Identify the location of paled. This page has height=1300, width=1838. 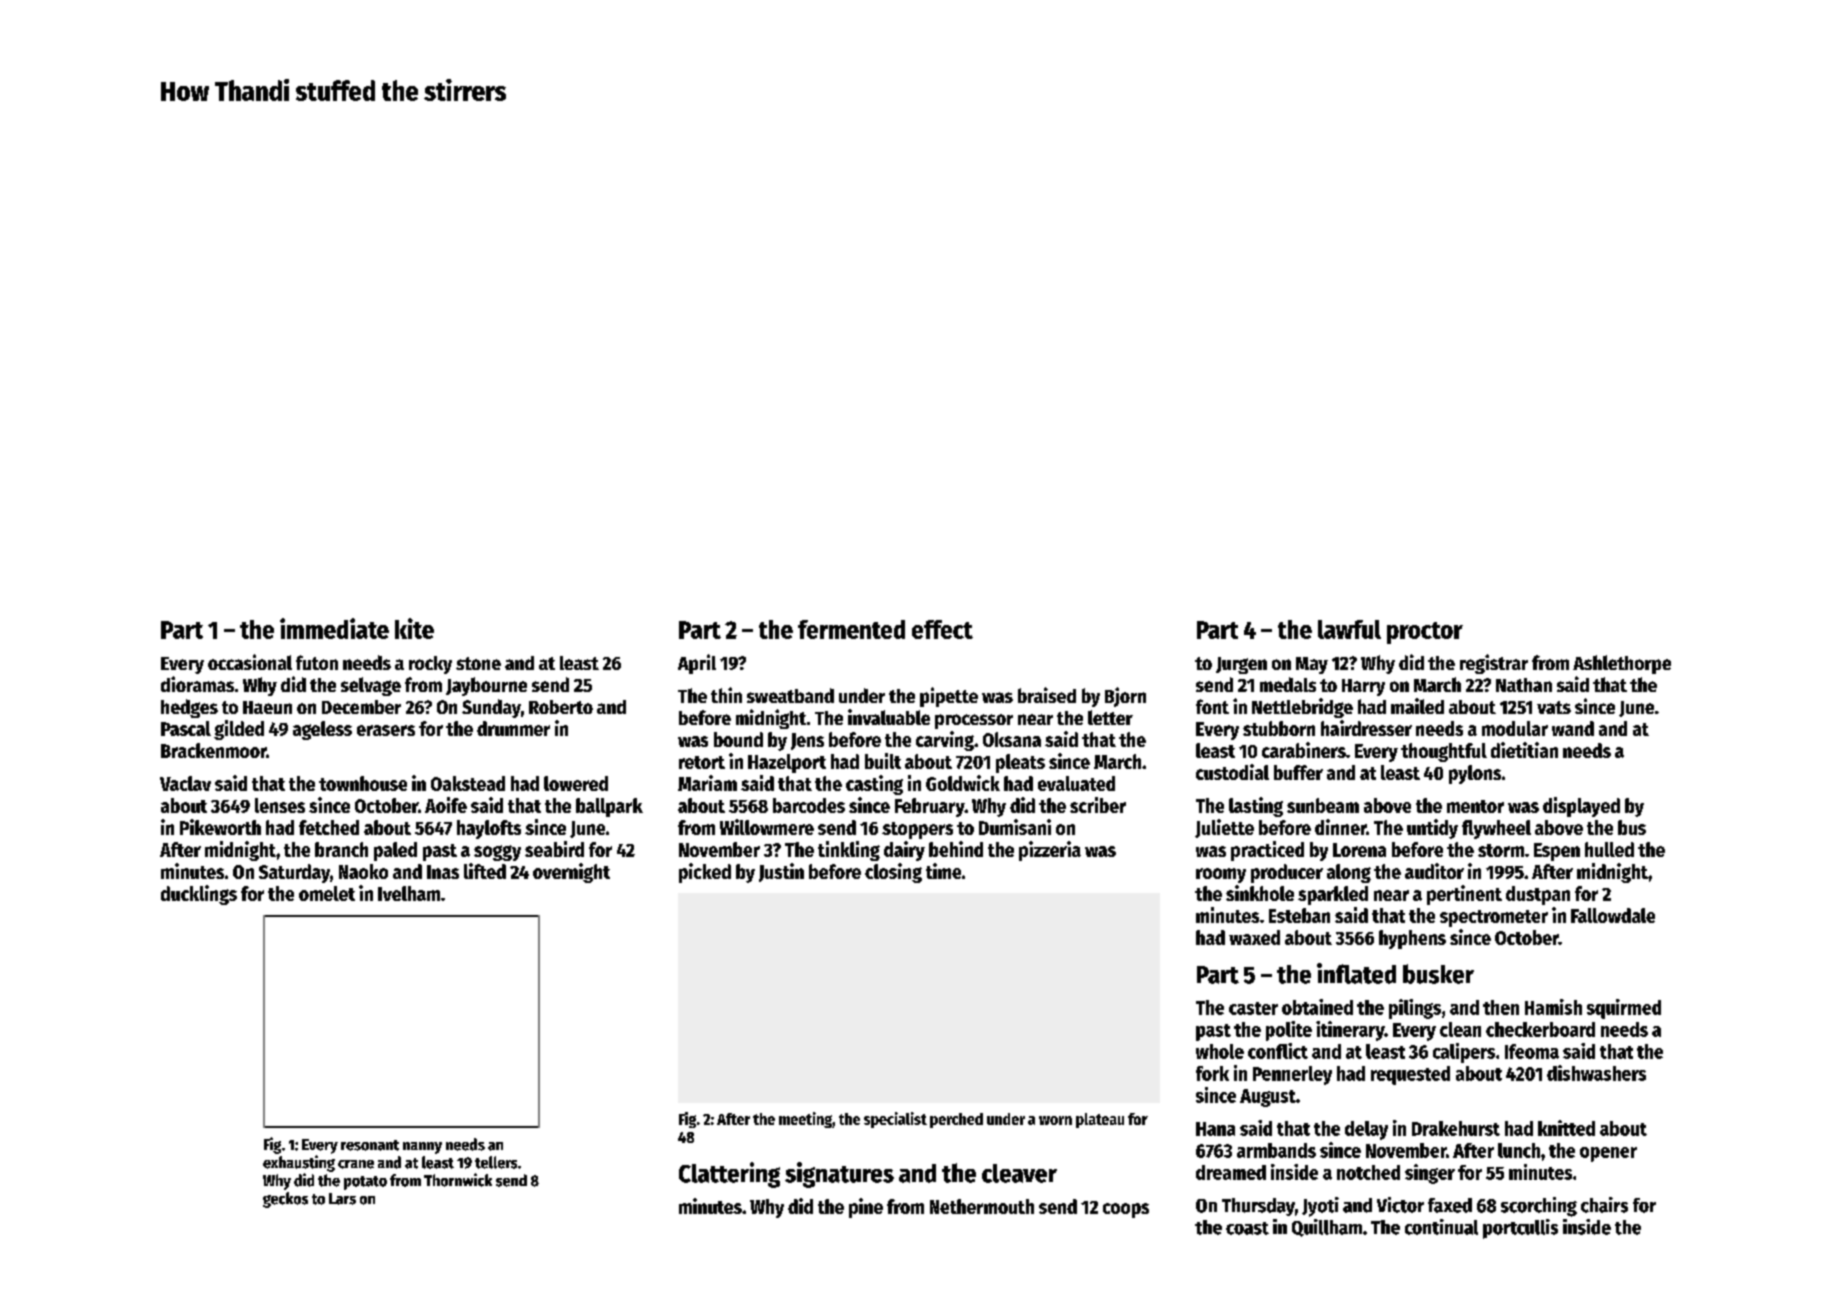
(395, 851).
